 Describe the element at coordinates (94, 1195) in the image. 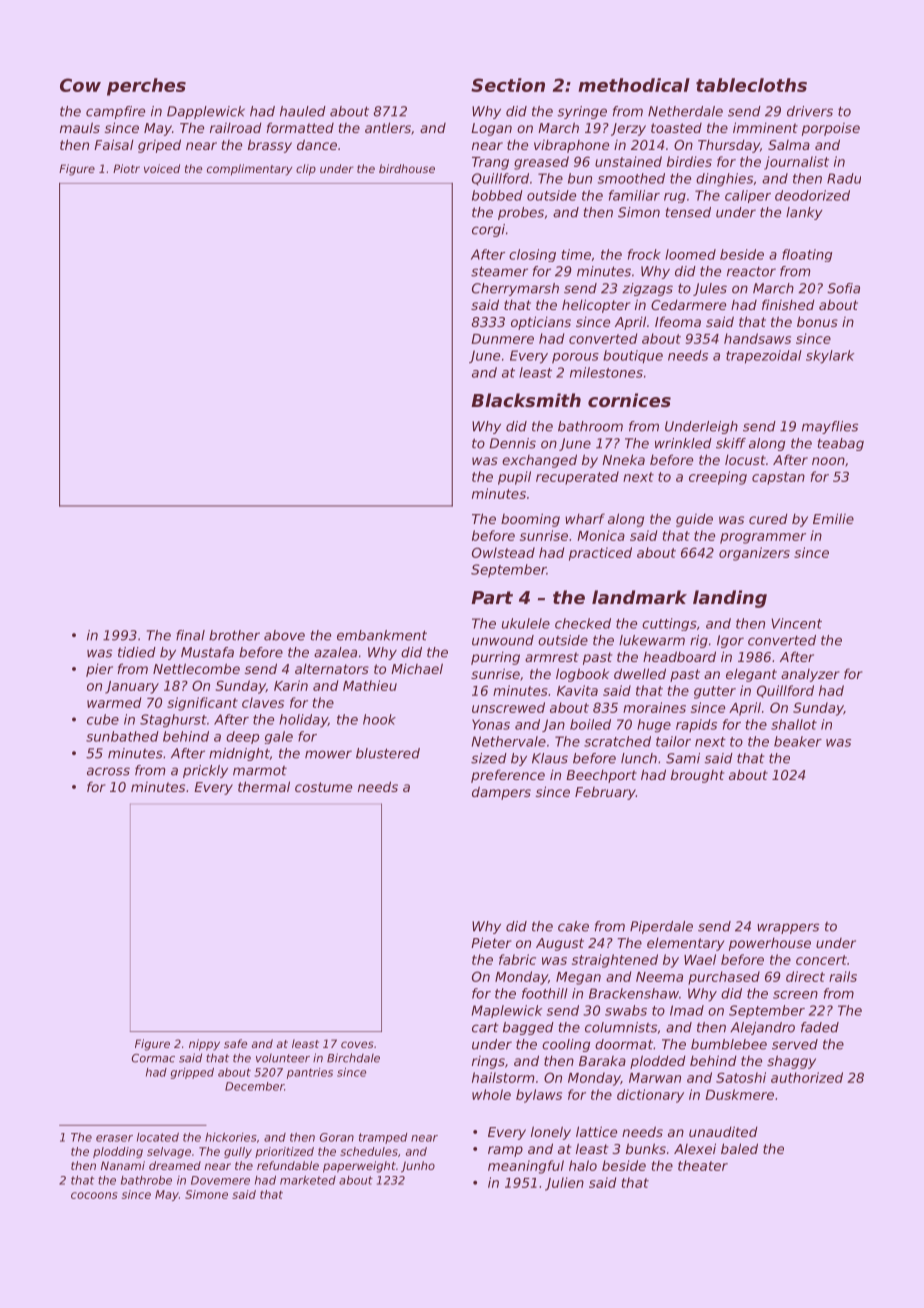

I see `cocoons` at that location.
